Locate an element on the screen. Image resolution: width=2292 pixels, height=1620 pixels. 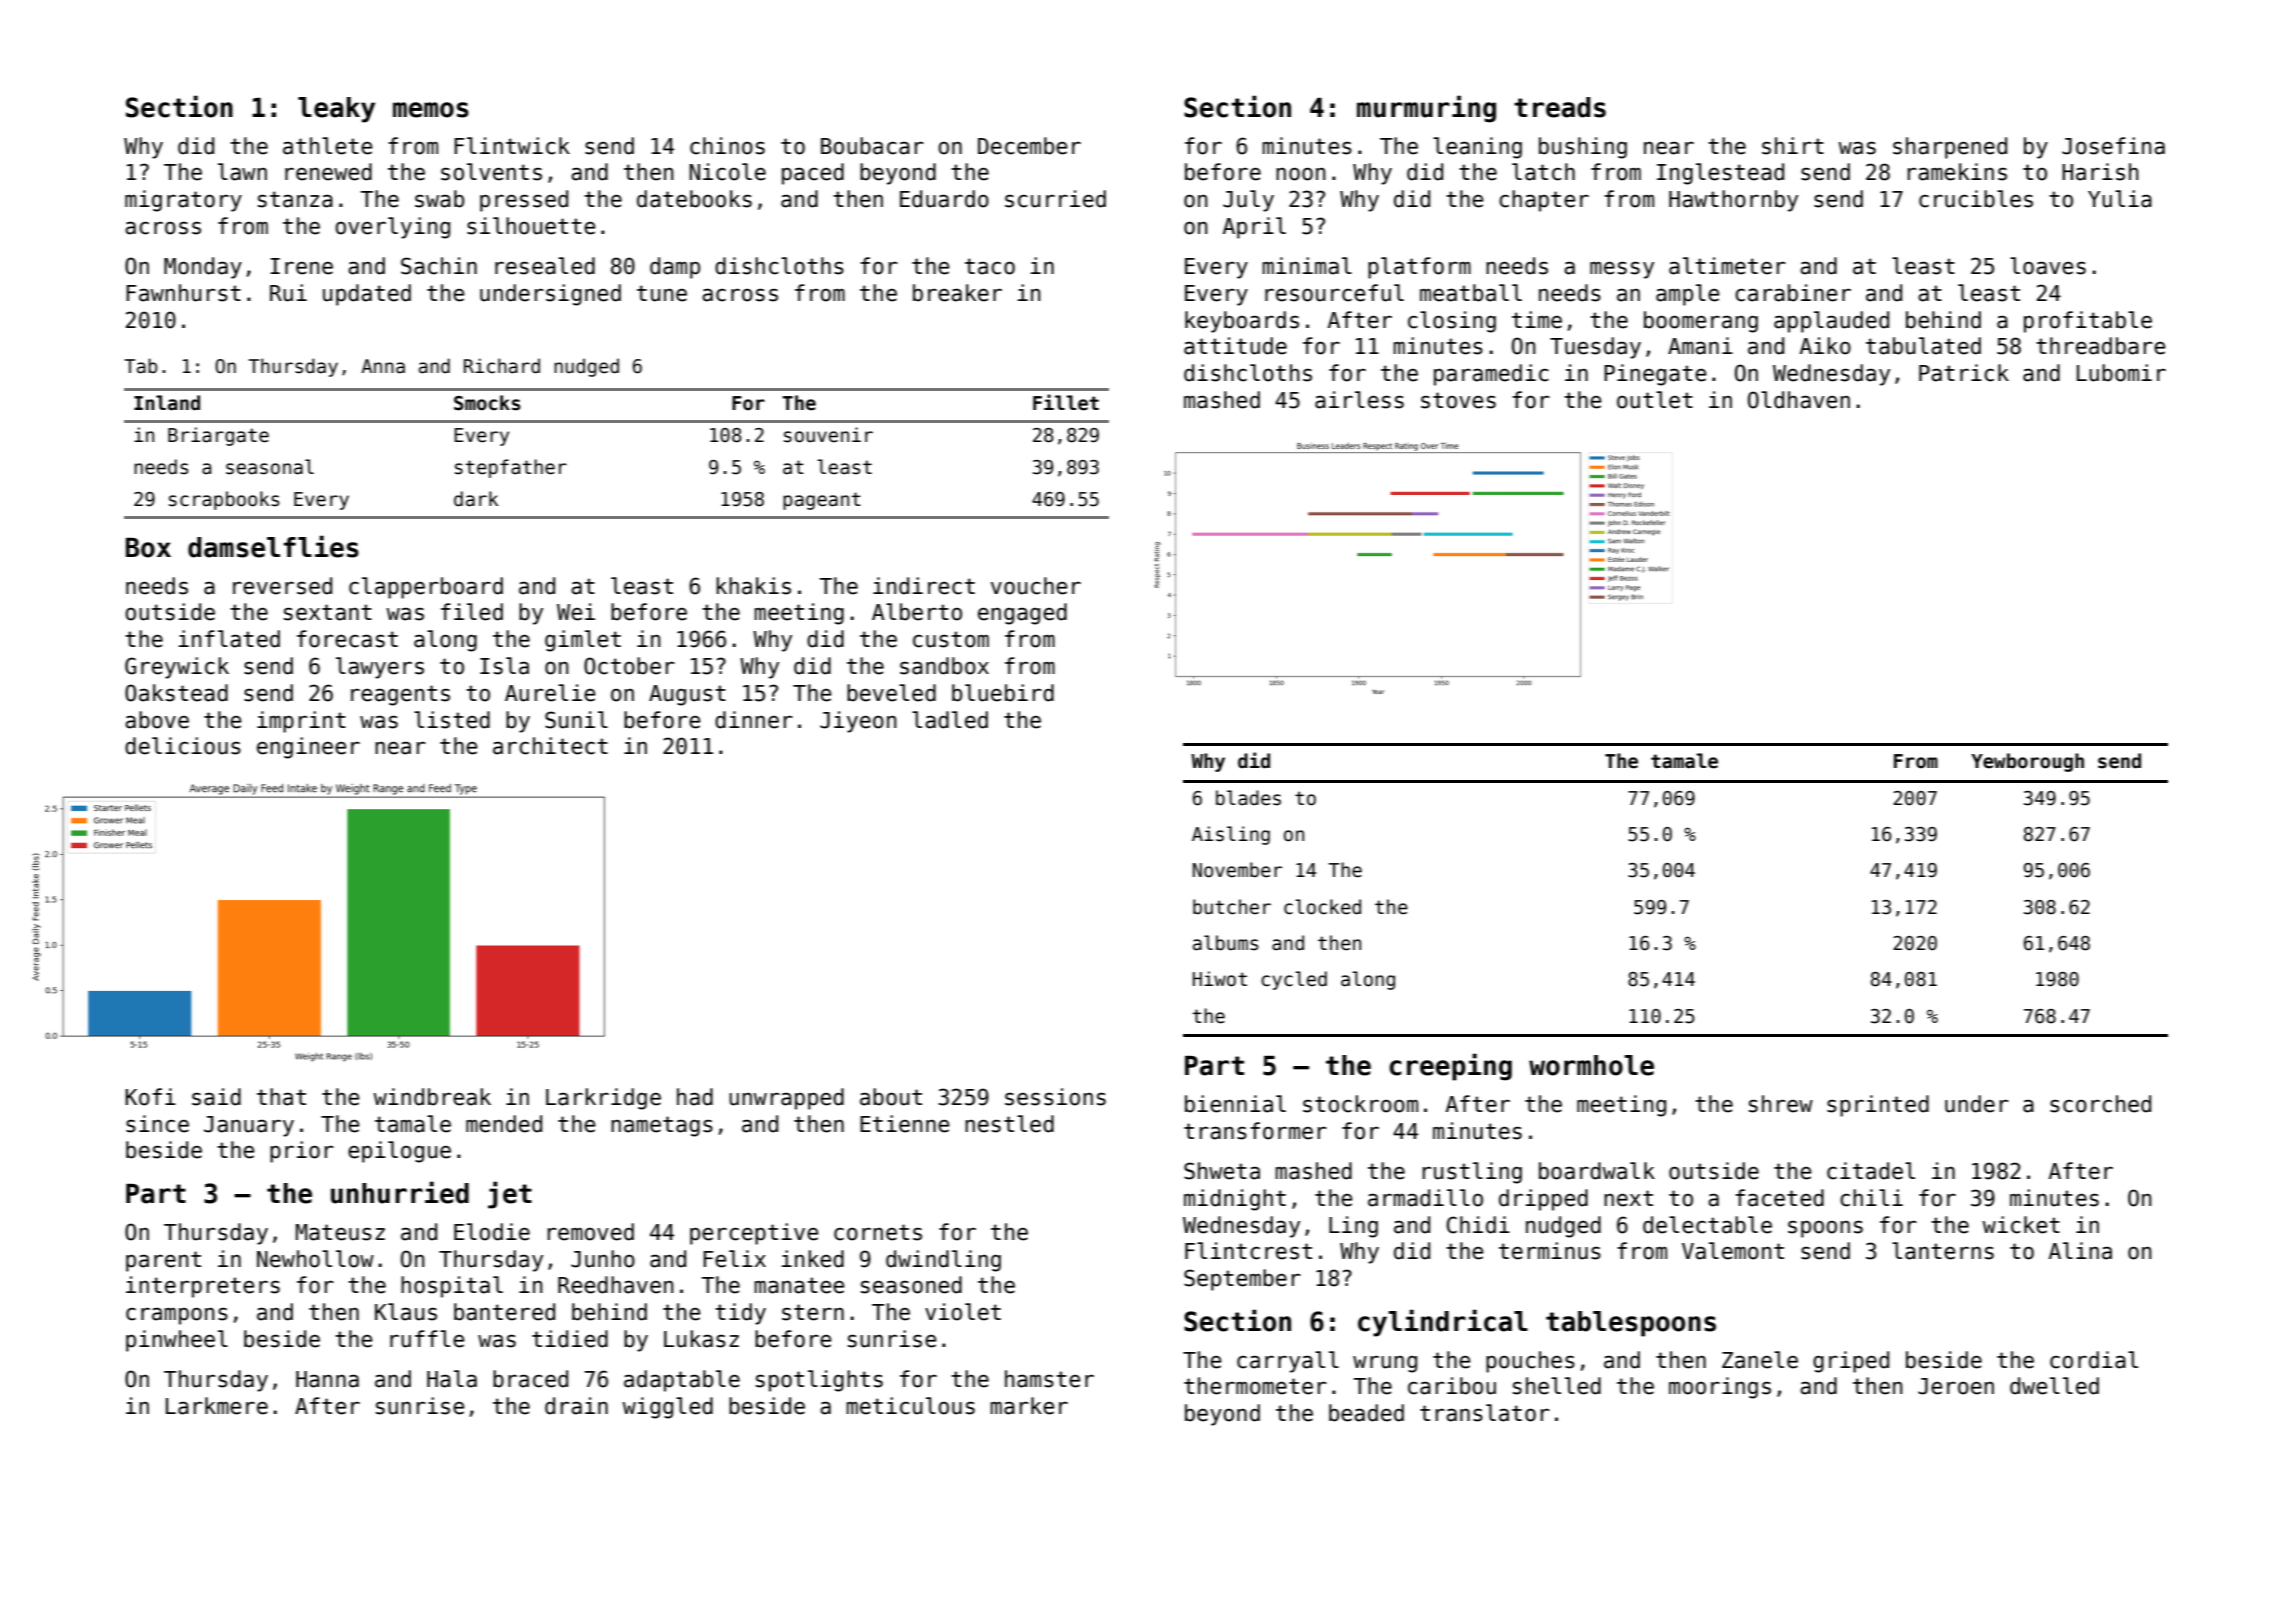
said is located at coordinates (216, 1097).
